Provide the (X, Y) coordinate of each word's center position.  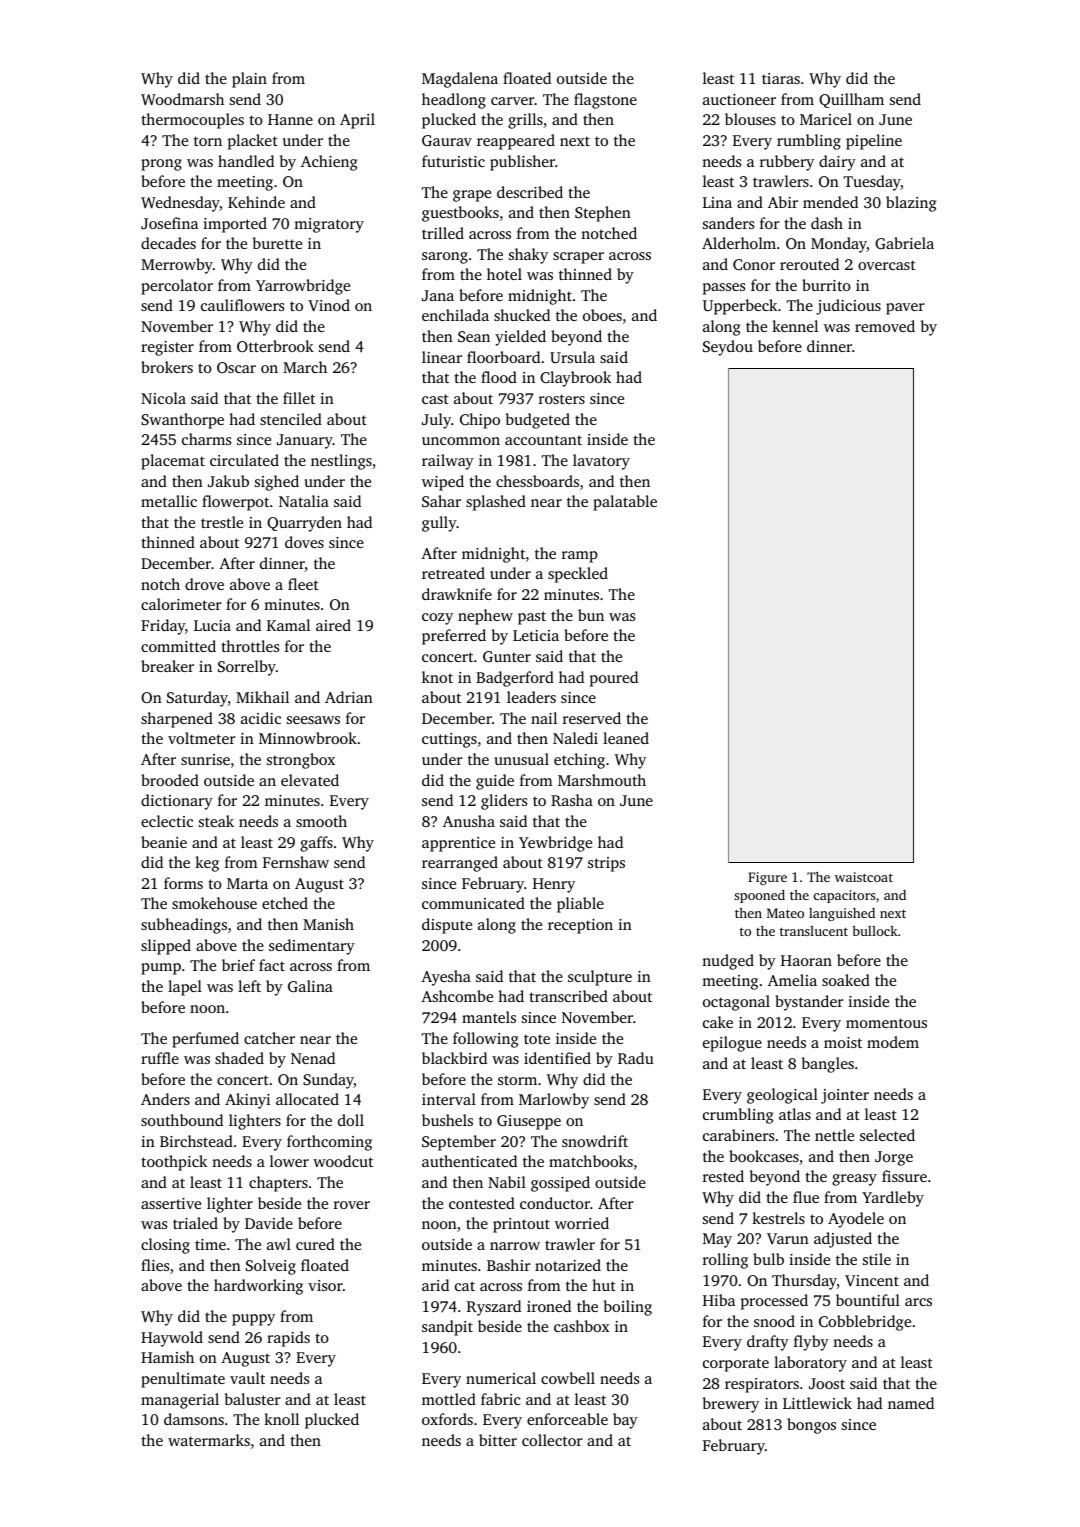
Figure (767, 878)
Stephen (603, 214)
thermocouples (192, 121)
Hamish (167, 1357)
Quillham (851, 100)
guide (495, 782)
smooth (321, 821)
